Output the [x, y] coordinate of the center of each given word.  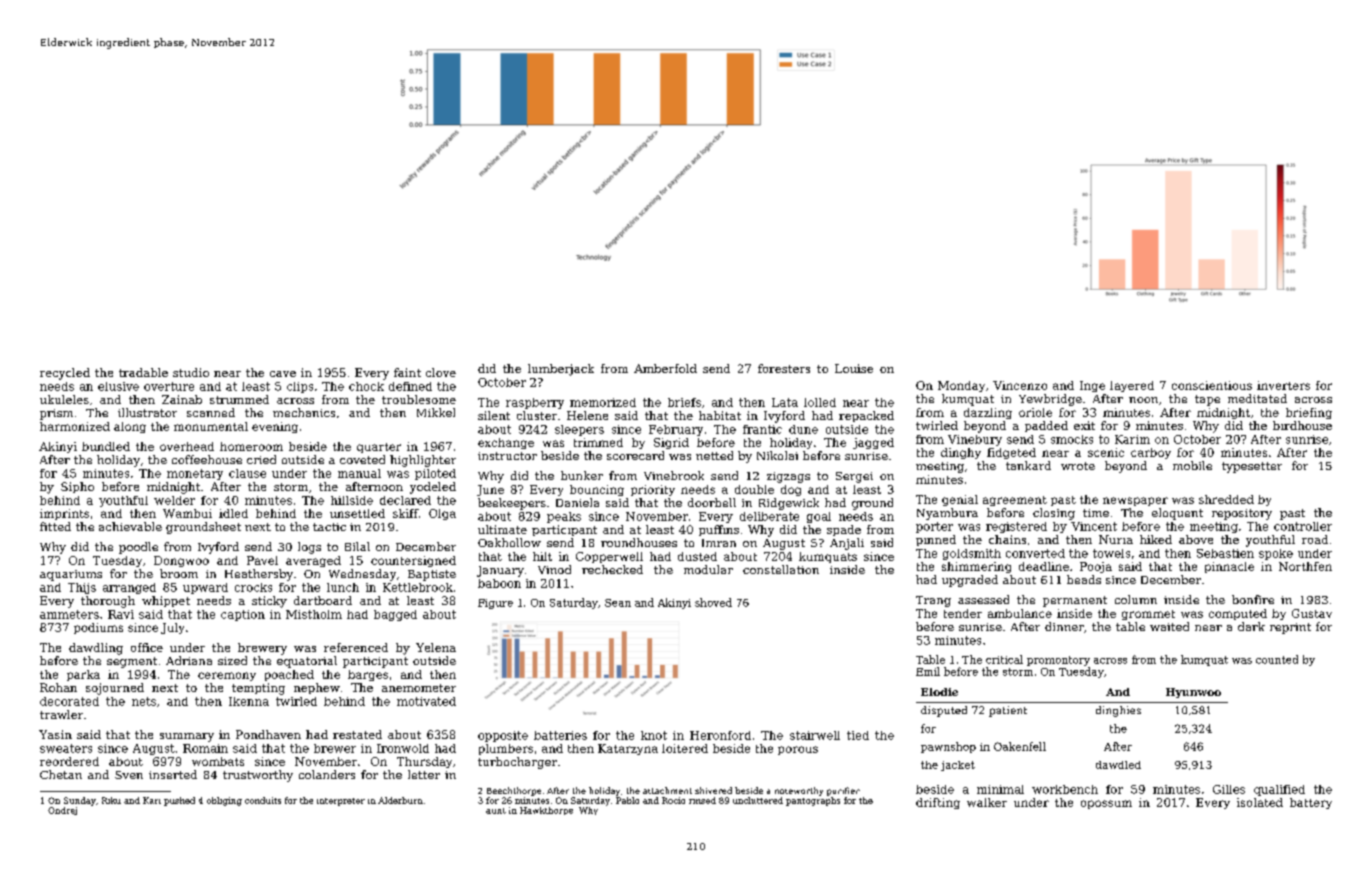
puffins [719, 530]
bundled [106, 446]
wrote [1078, 466]
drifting [938, 803]
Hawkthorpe [546, 811]
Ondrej [62, 811]
